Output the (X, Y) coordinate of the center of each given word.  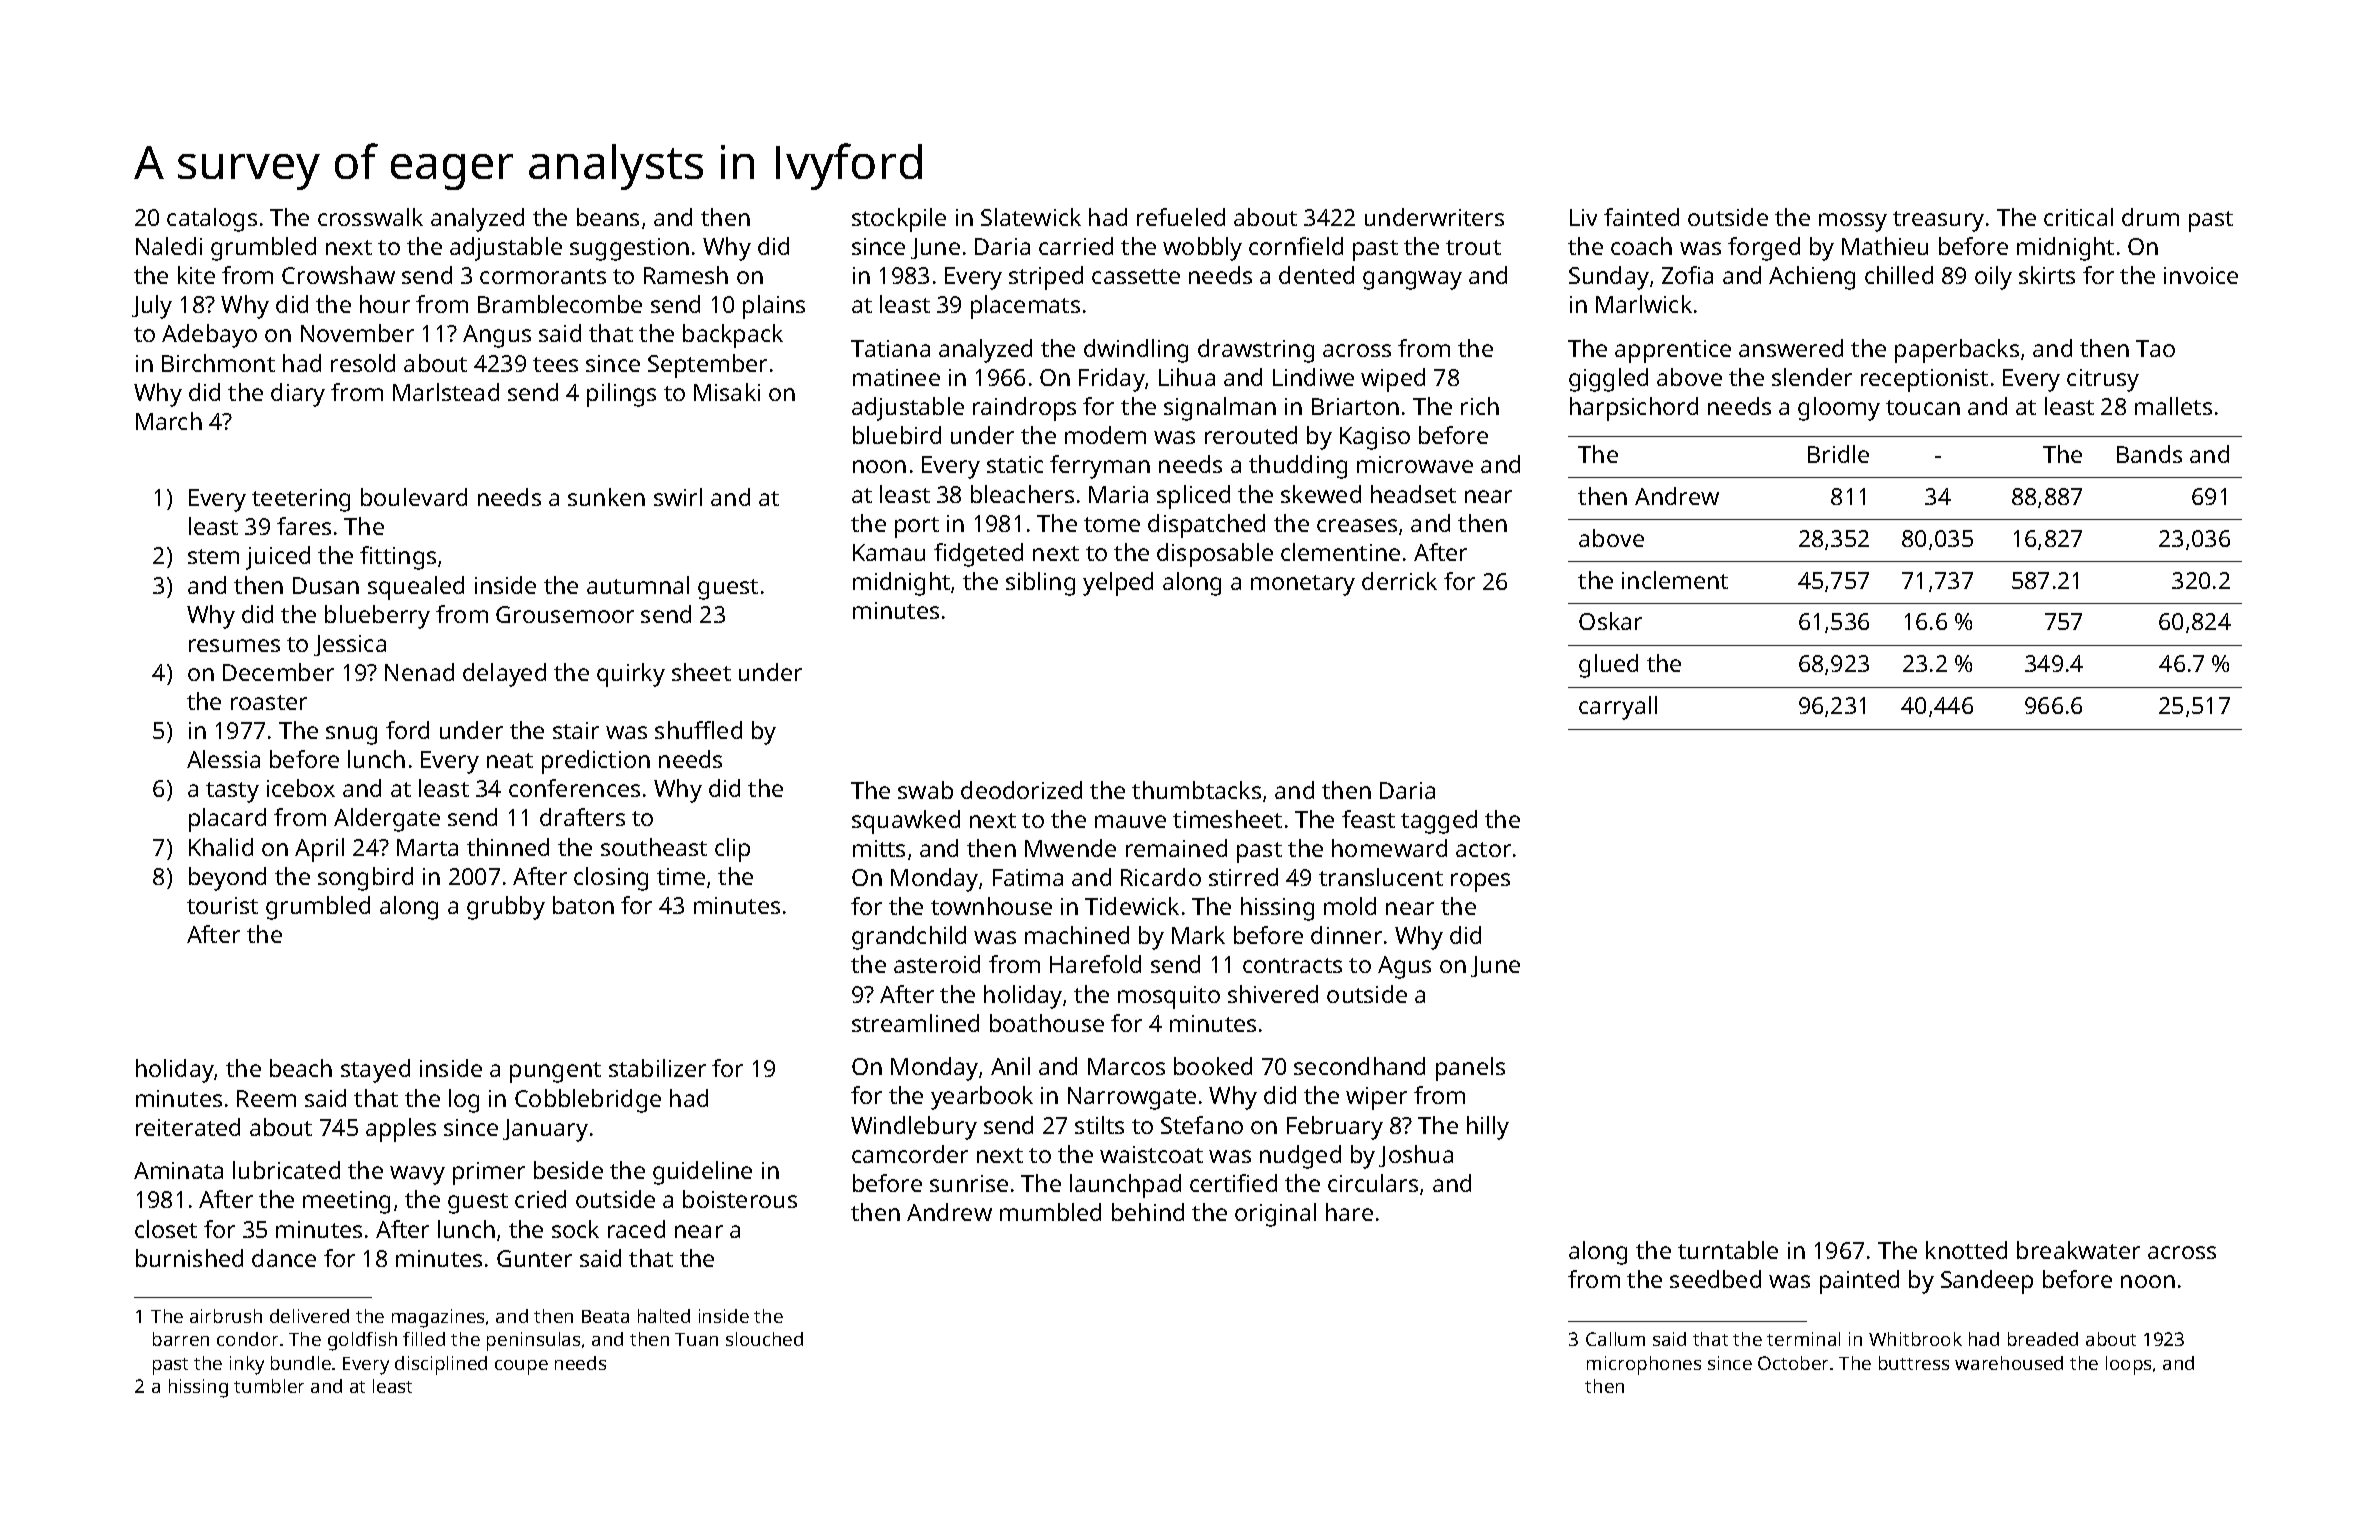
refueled (1181, 217)
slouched (764, 1339)
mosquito (1169, 997)
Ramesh (686, 275)
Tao (2155, 348)
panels (1470, 1069)
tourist (222, 905)
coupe (521, 1367)
